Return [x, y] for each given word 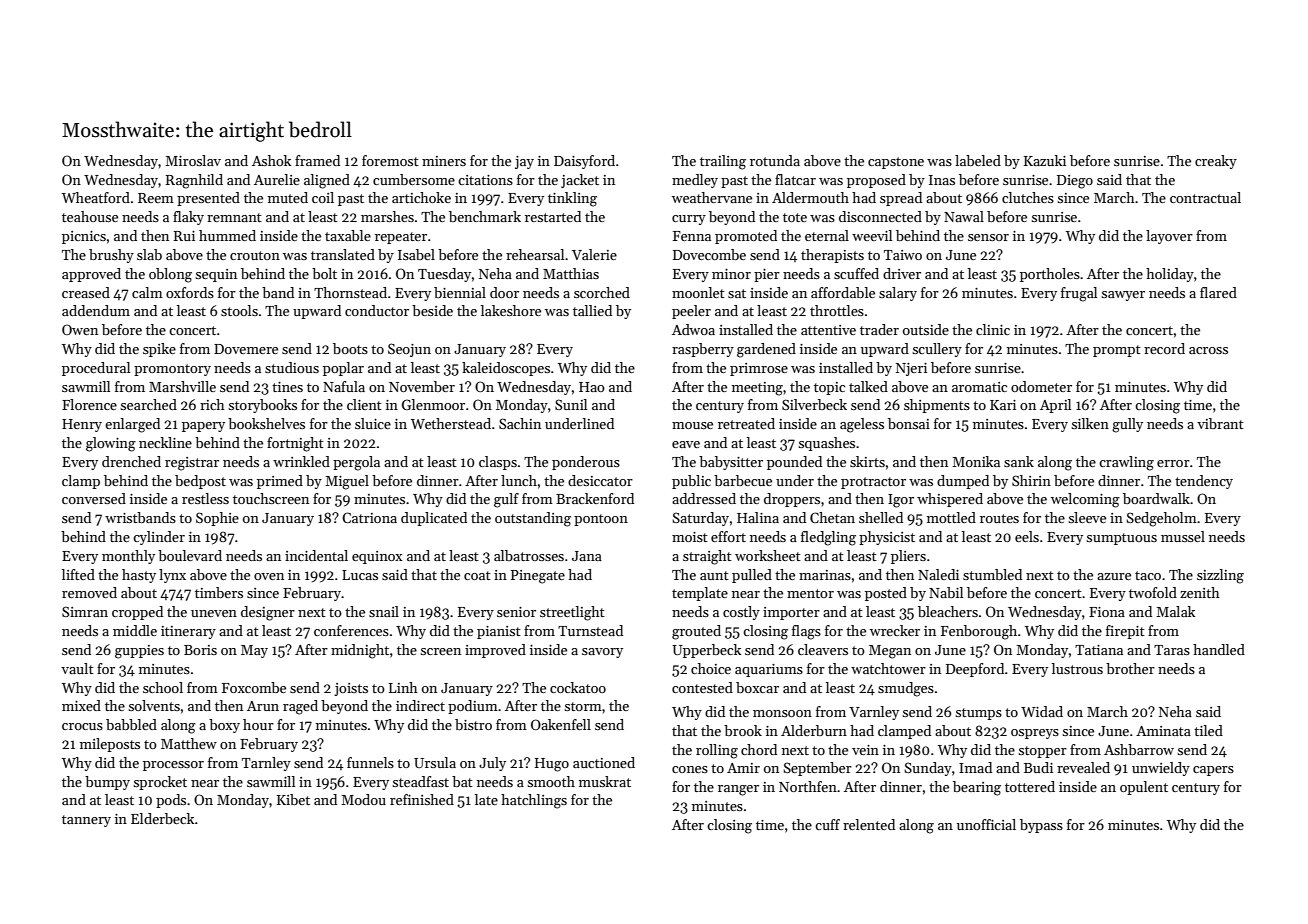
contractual [1205, 197]
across [1208, 350]
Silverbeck [814, 404]
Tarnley [266, 764]
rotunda [775, 160]
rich [212, 404]
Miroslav [193, 160]
